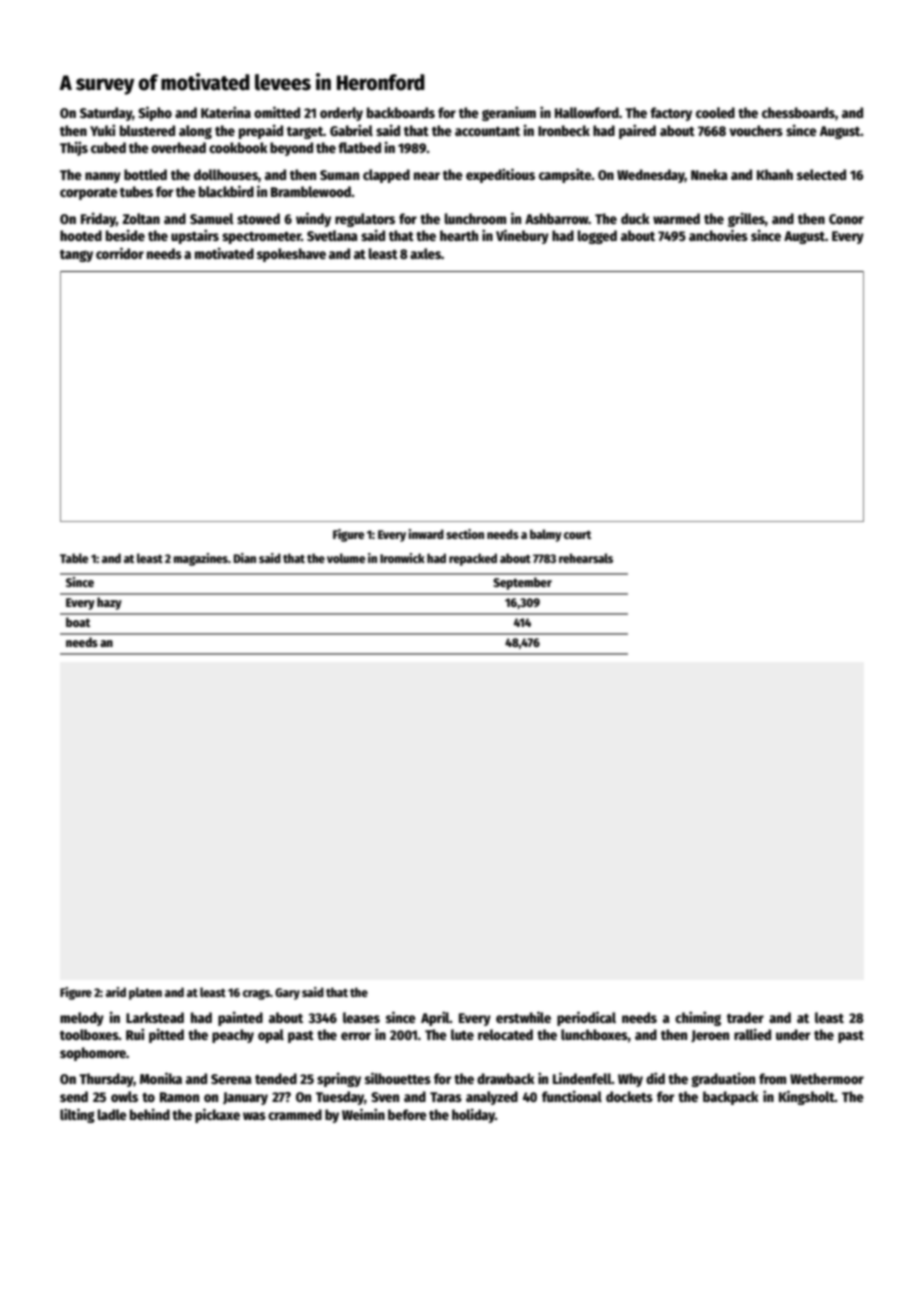 Image resolution: width=924 pixels, height=1308 pixels. I want to click on lunchroom, so click(475, 218).
